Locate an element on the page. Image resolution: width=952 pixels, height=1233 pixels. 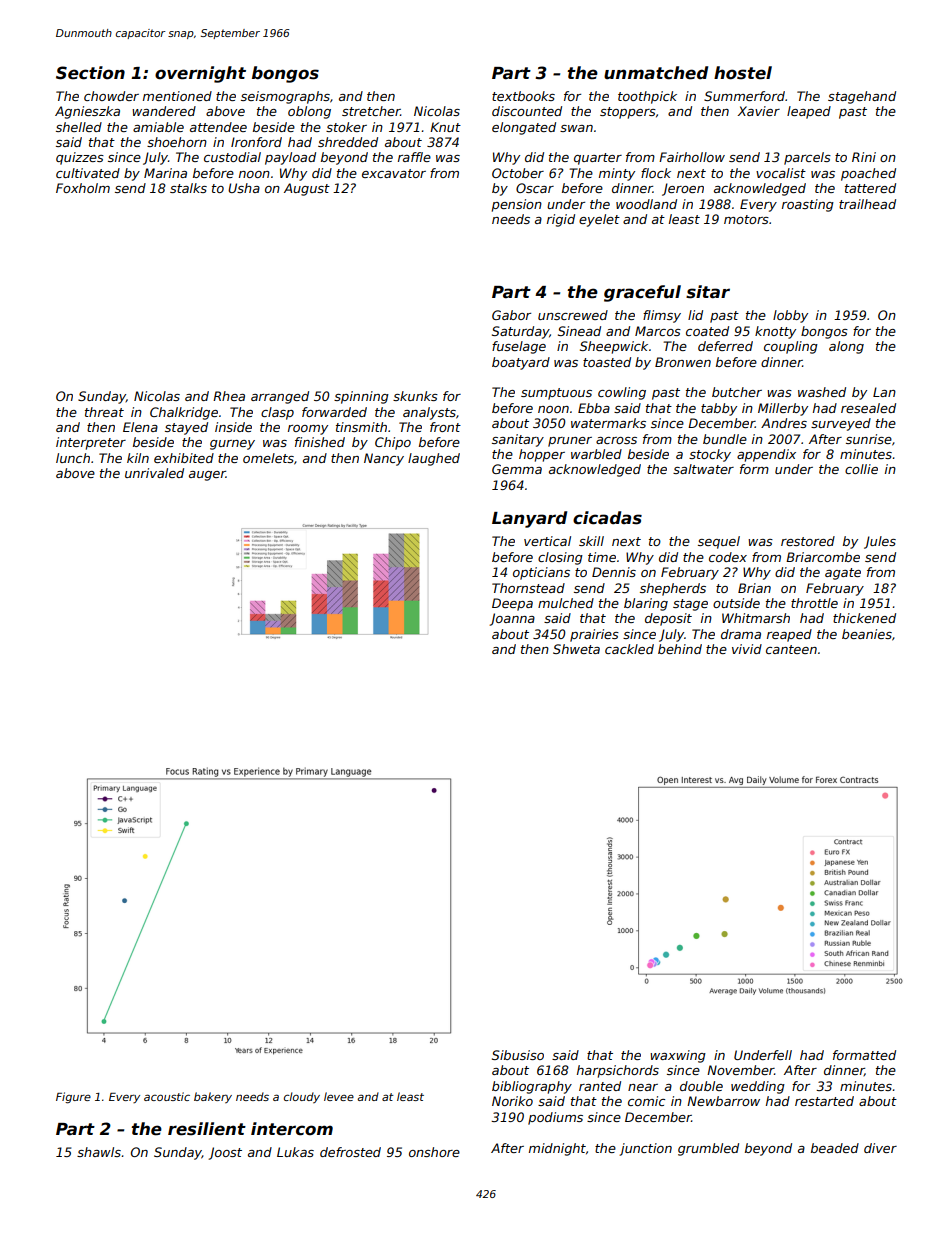
warbled is located at coordinates (596, 454).
